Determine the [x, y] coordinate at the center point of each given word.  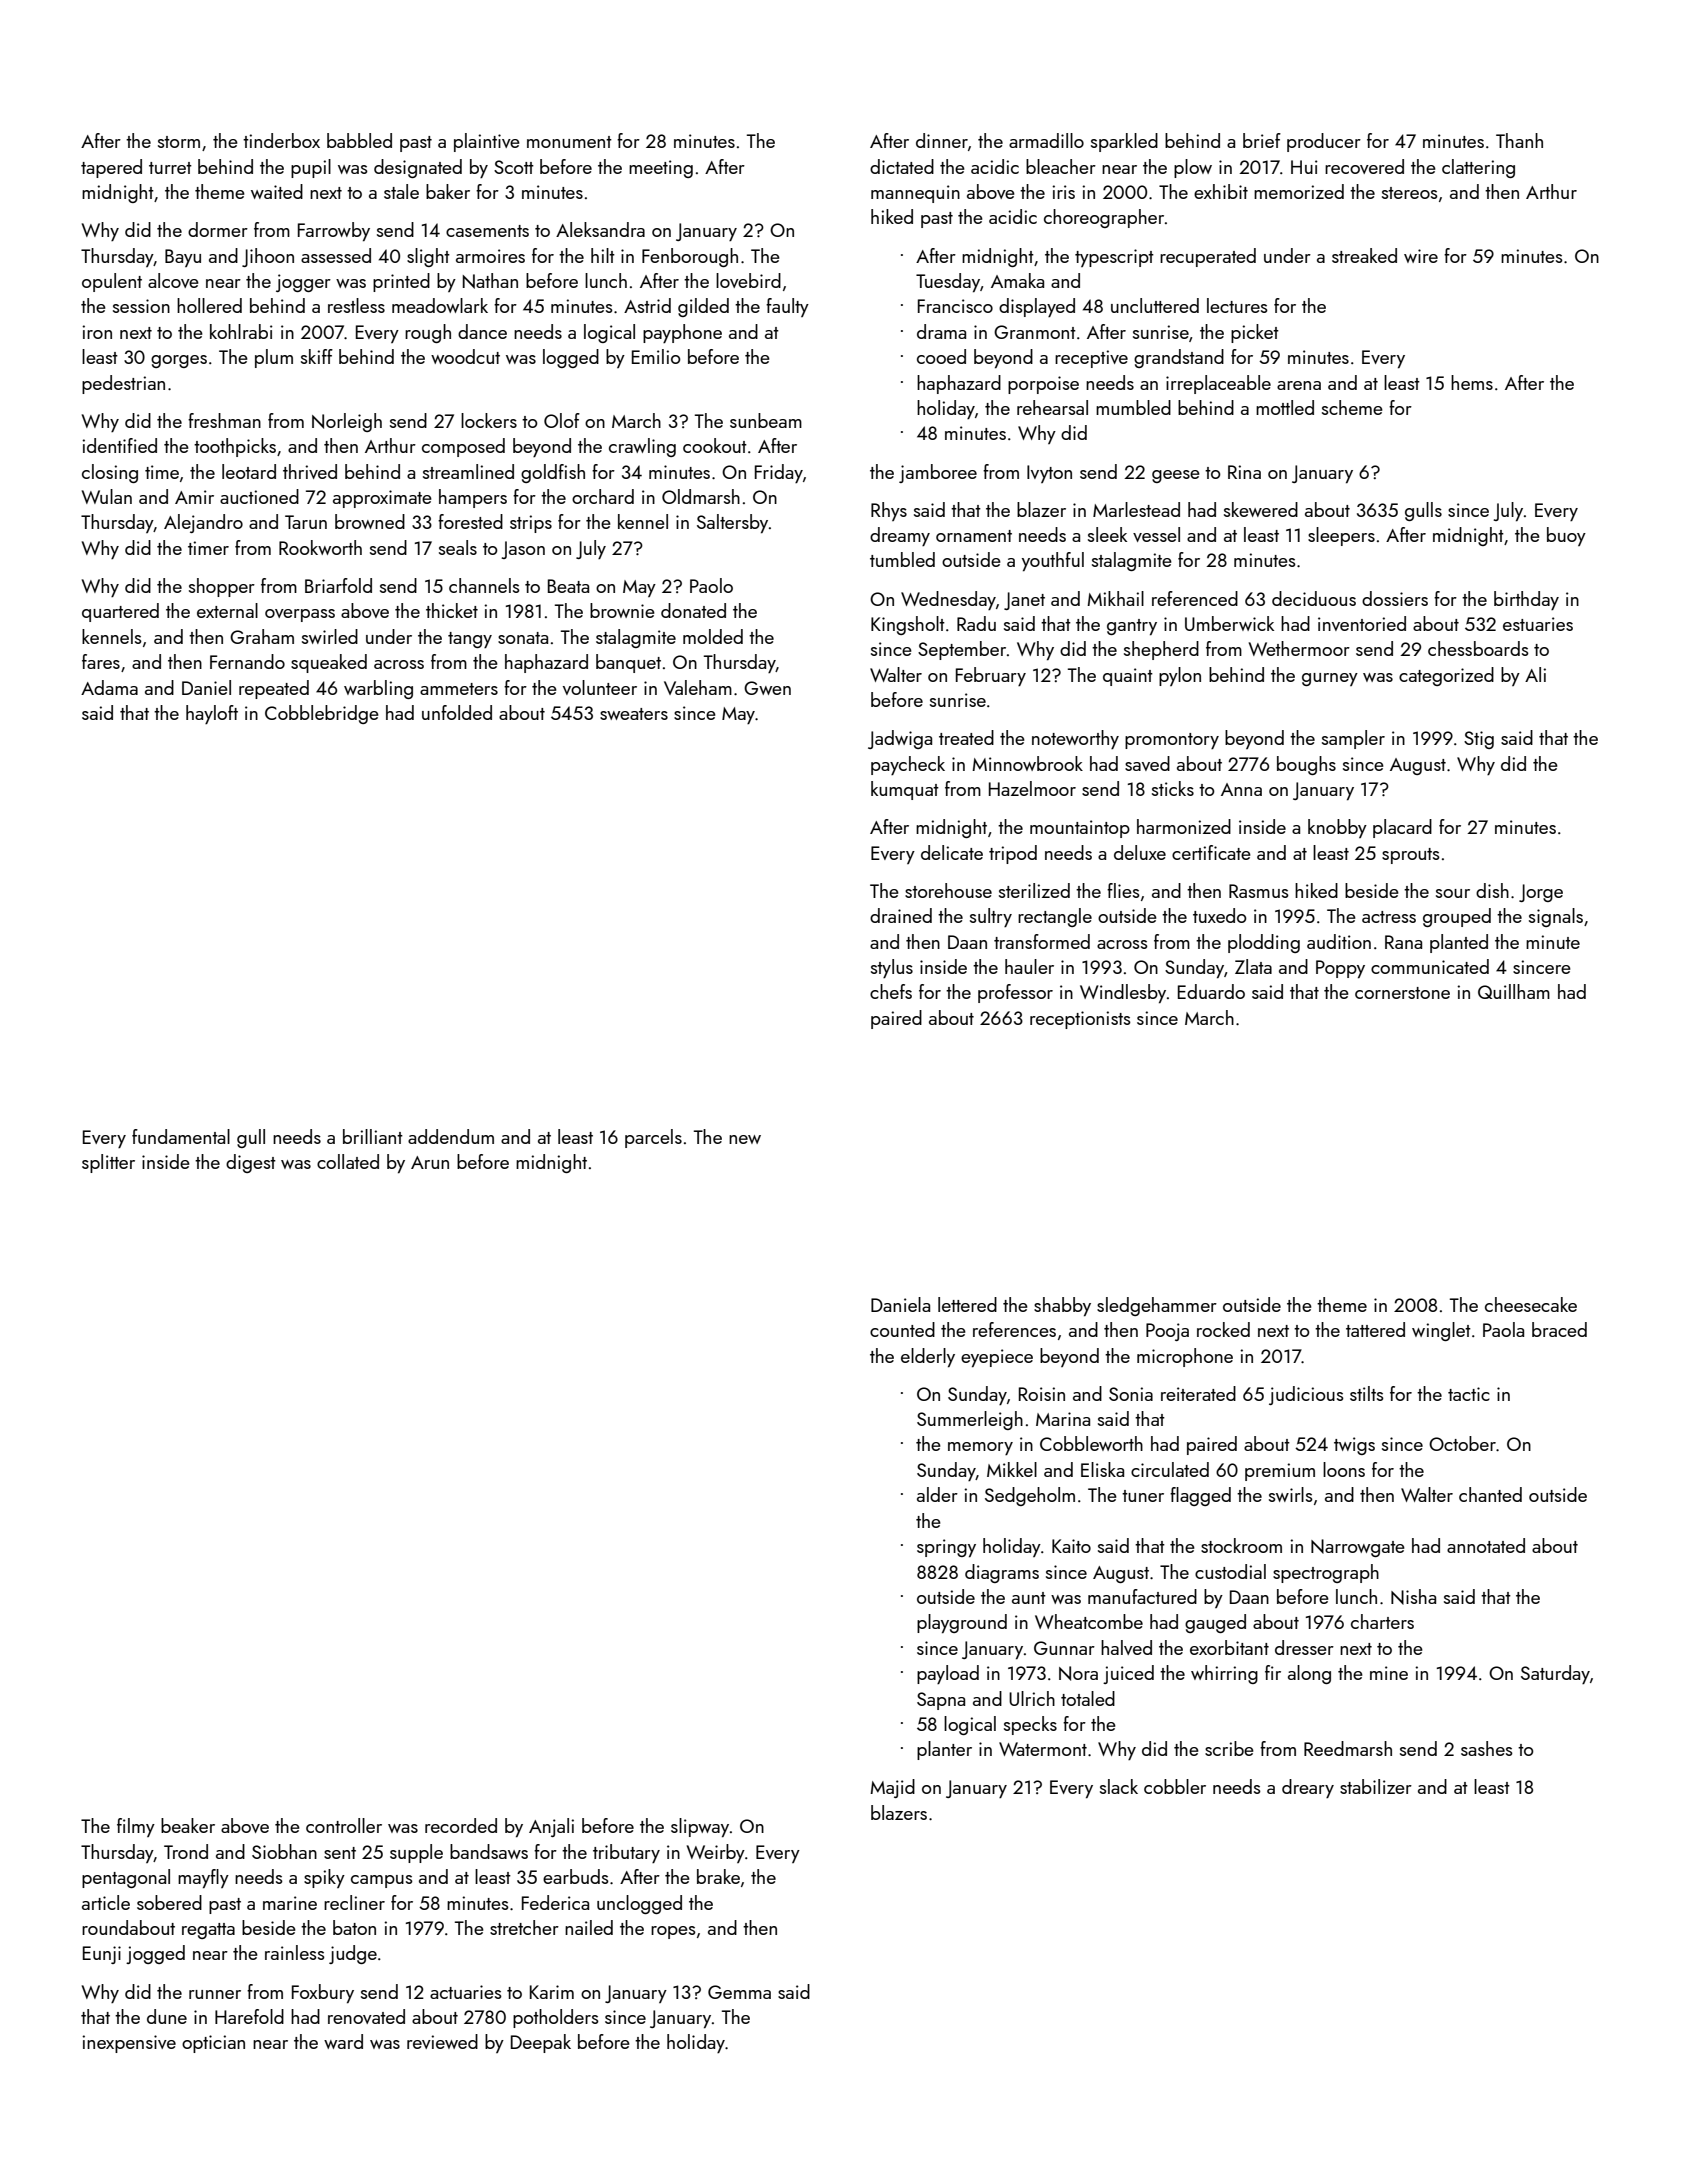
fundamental [181, 1136]
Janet [1024, 601]
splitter [108, 1163]
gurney [1330, 679]
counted [902, 1329]
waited [277, 191]
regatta [208, 1931]
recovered [1364, 166]
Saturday [1555, 1674]
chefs [891, 991]
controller [344, 1825]
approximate [382, 499]
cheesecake [1531, 1304]
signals [1556, 917]
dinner [942, 140]
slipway [700, 1827]
